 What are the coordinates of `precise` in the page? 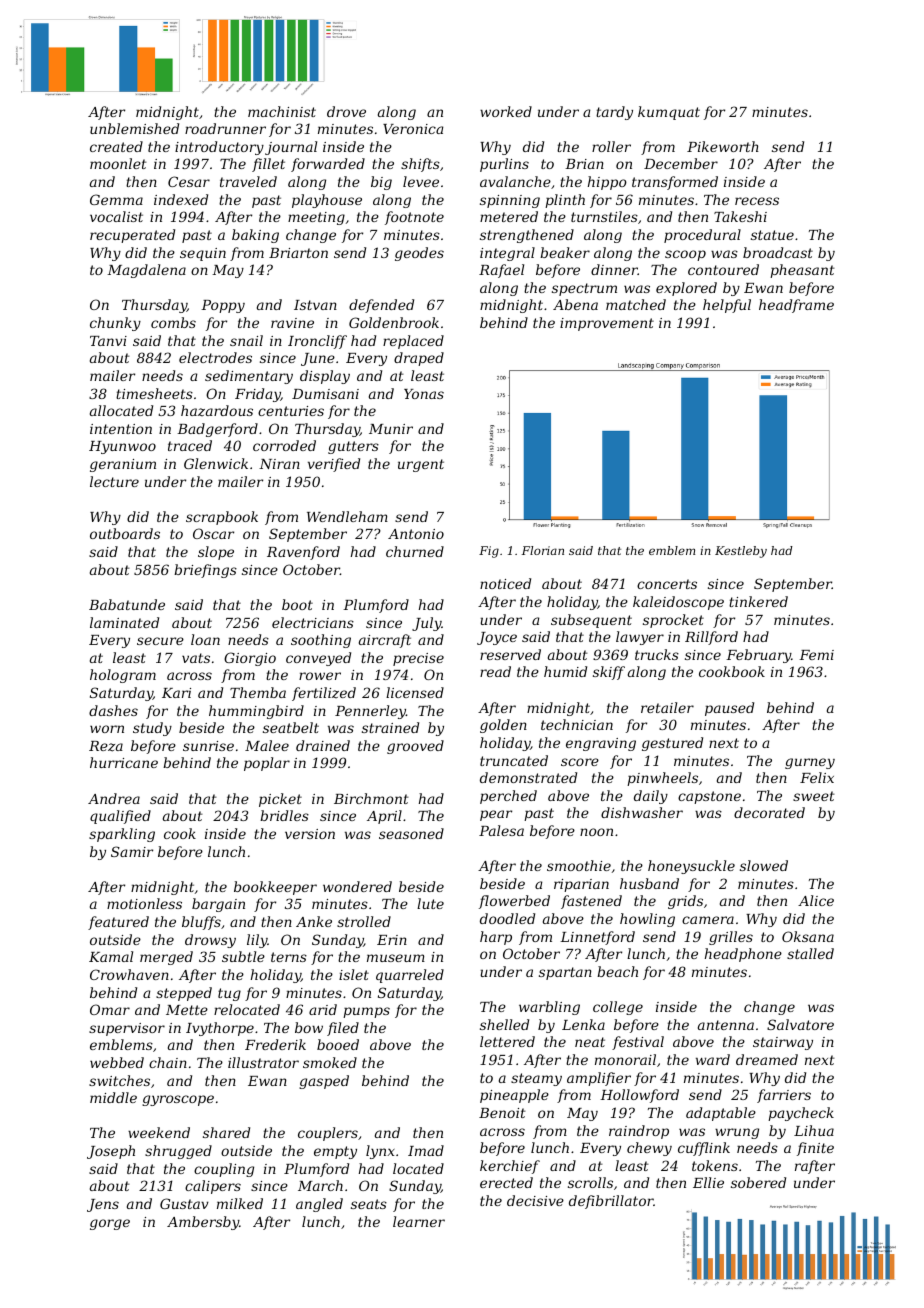 It's located at (418, 659).
